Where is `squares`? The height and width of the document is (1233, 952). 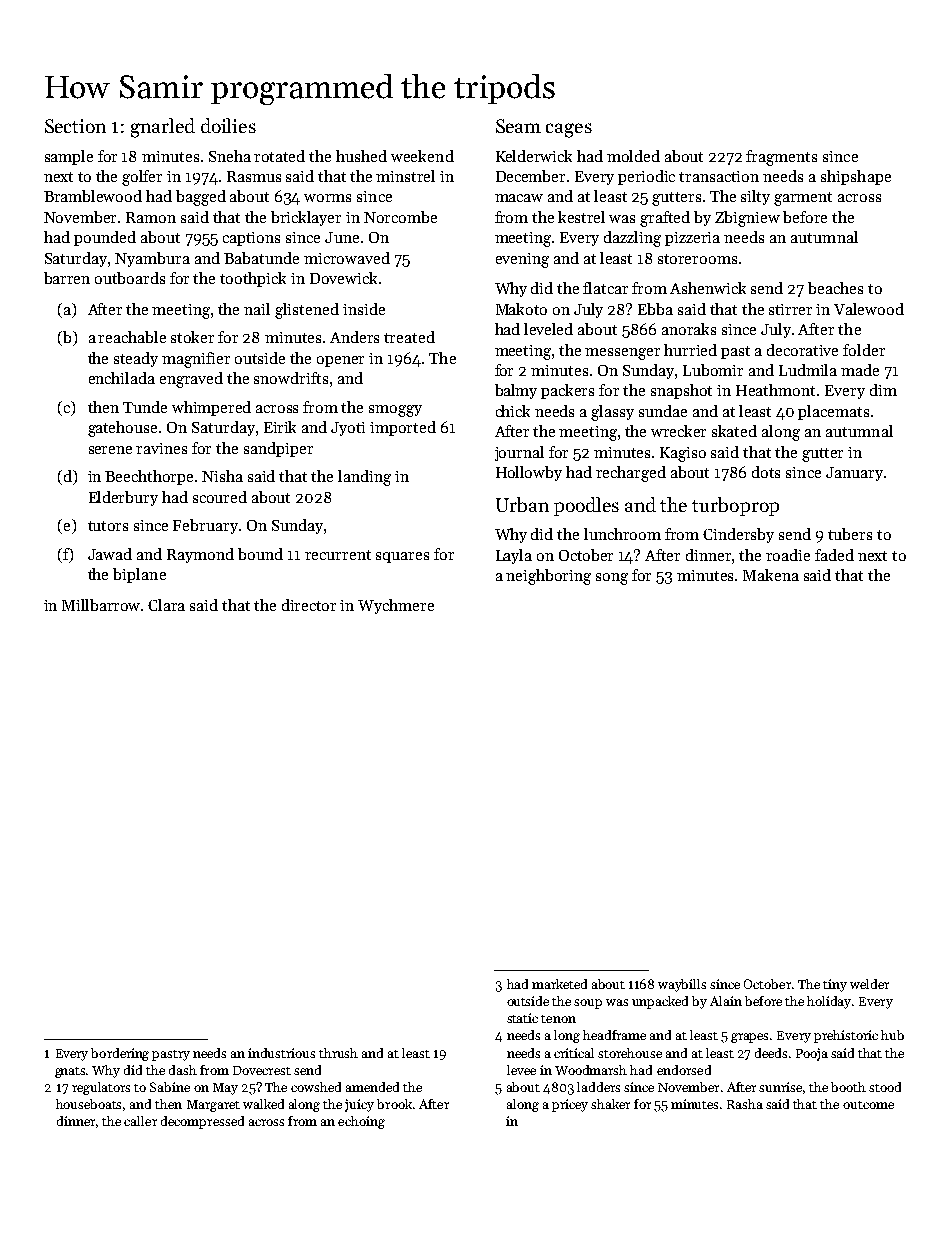 squares is located at coordinates (402, 557).
